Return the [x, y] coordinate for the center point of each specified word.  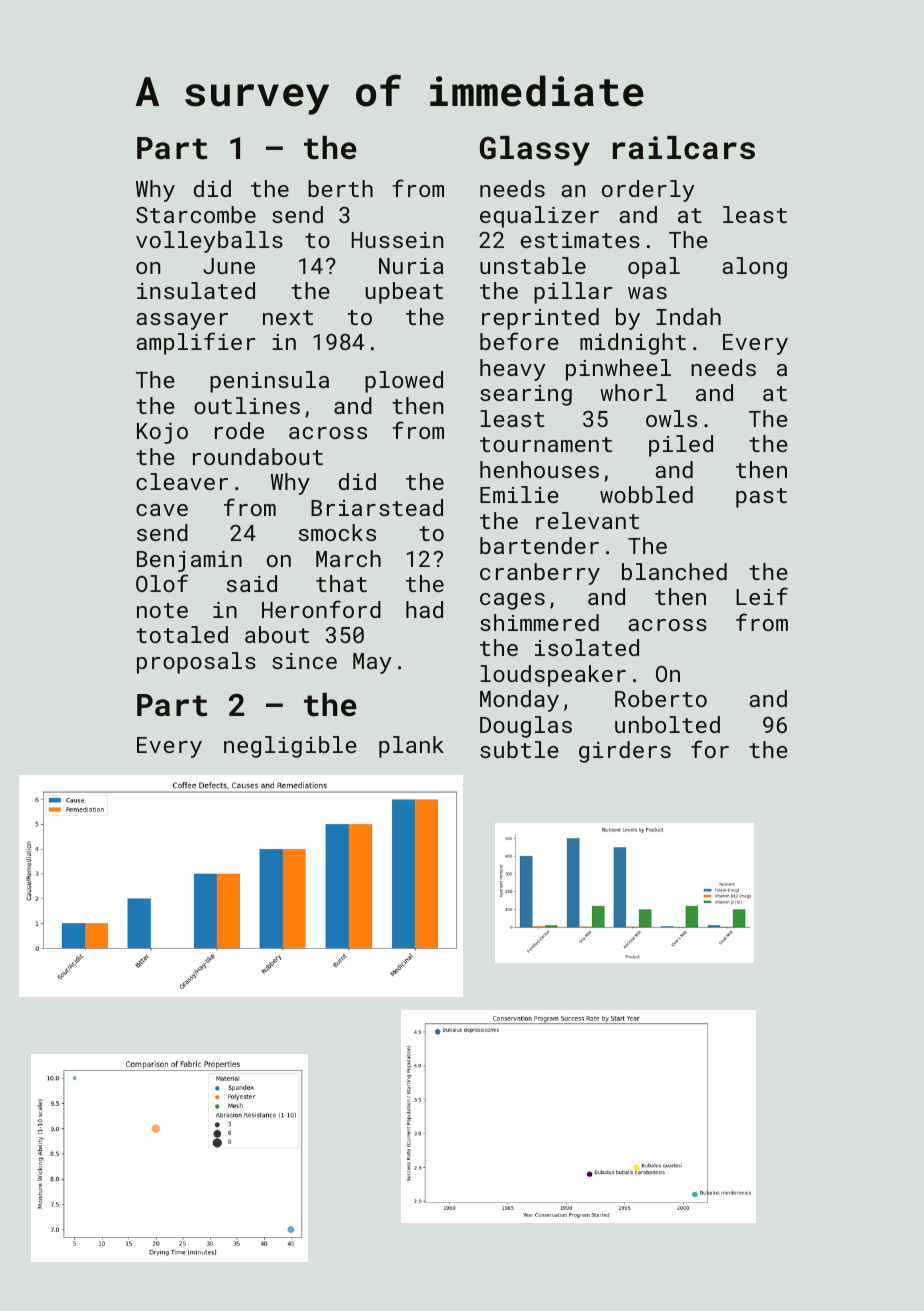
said [252, 583]
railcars [684, 148]
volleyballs [209, 242]
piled [681, 446]
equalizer [539, 217]
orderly [648, 191]
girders [625, 752]
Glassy [535, 151]
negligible [290, 747]
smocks [337, 532]
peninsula [269, 382]
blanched [674, 571]
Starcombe [196, 214]
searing [526, 395]
